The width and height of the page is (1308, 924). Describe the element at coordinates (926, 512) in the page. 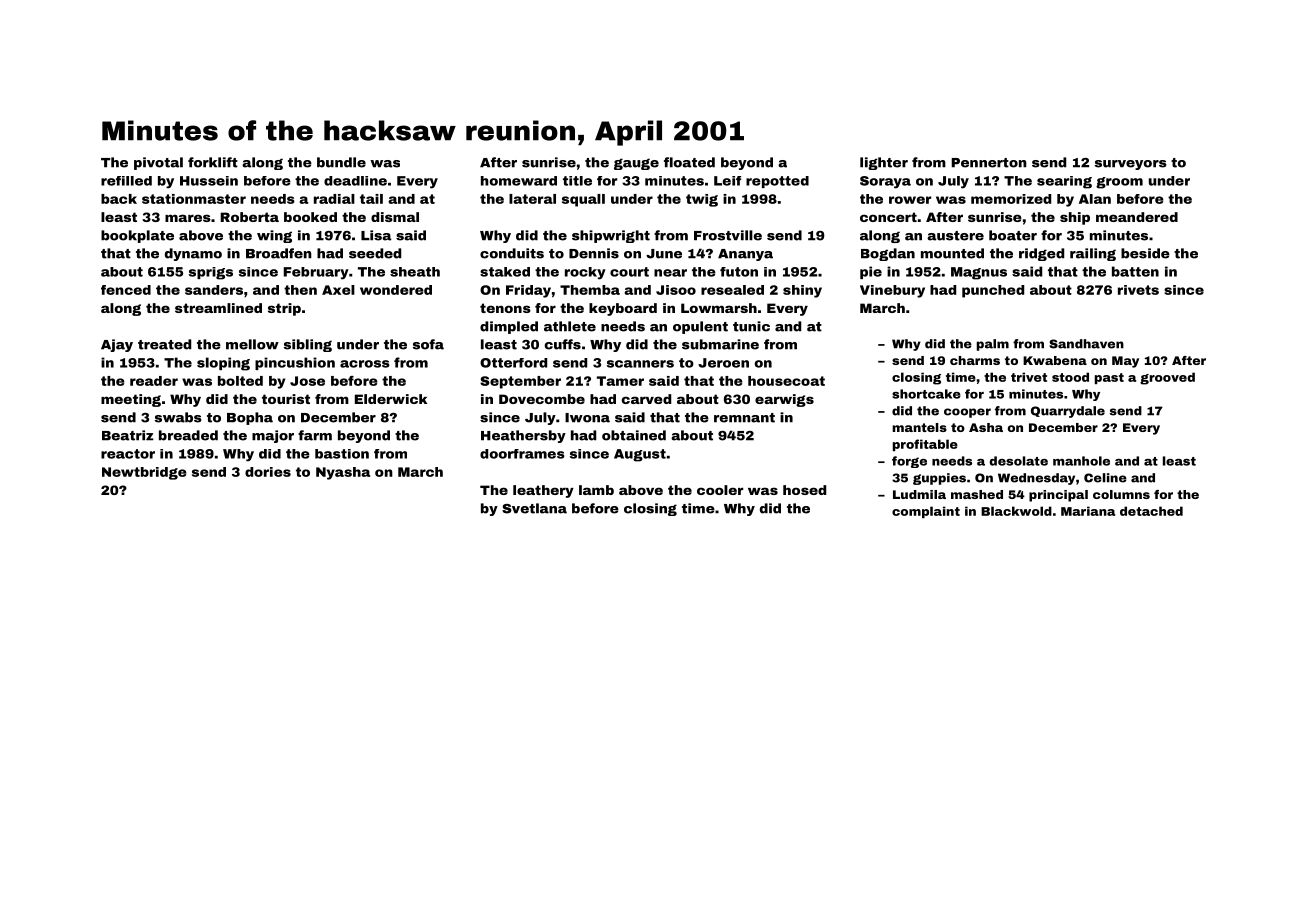

I see `complaint` at that location.
